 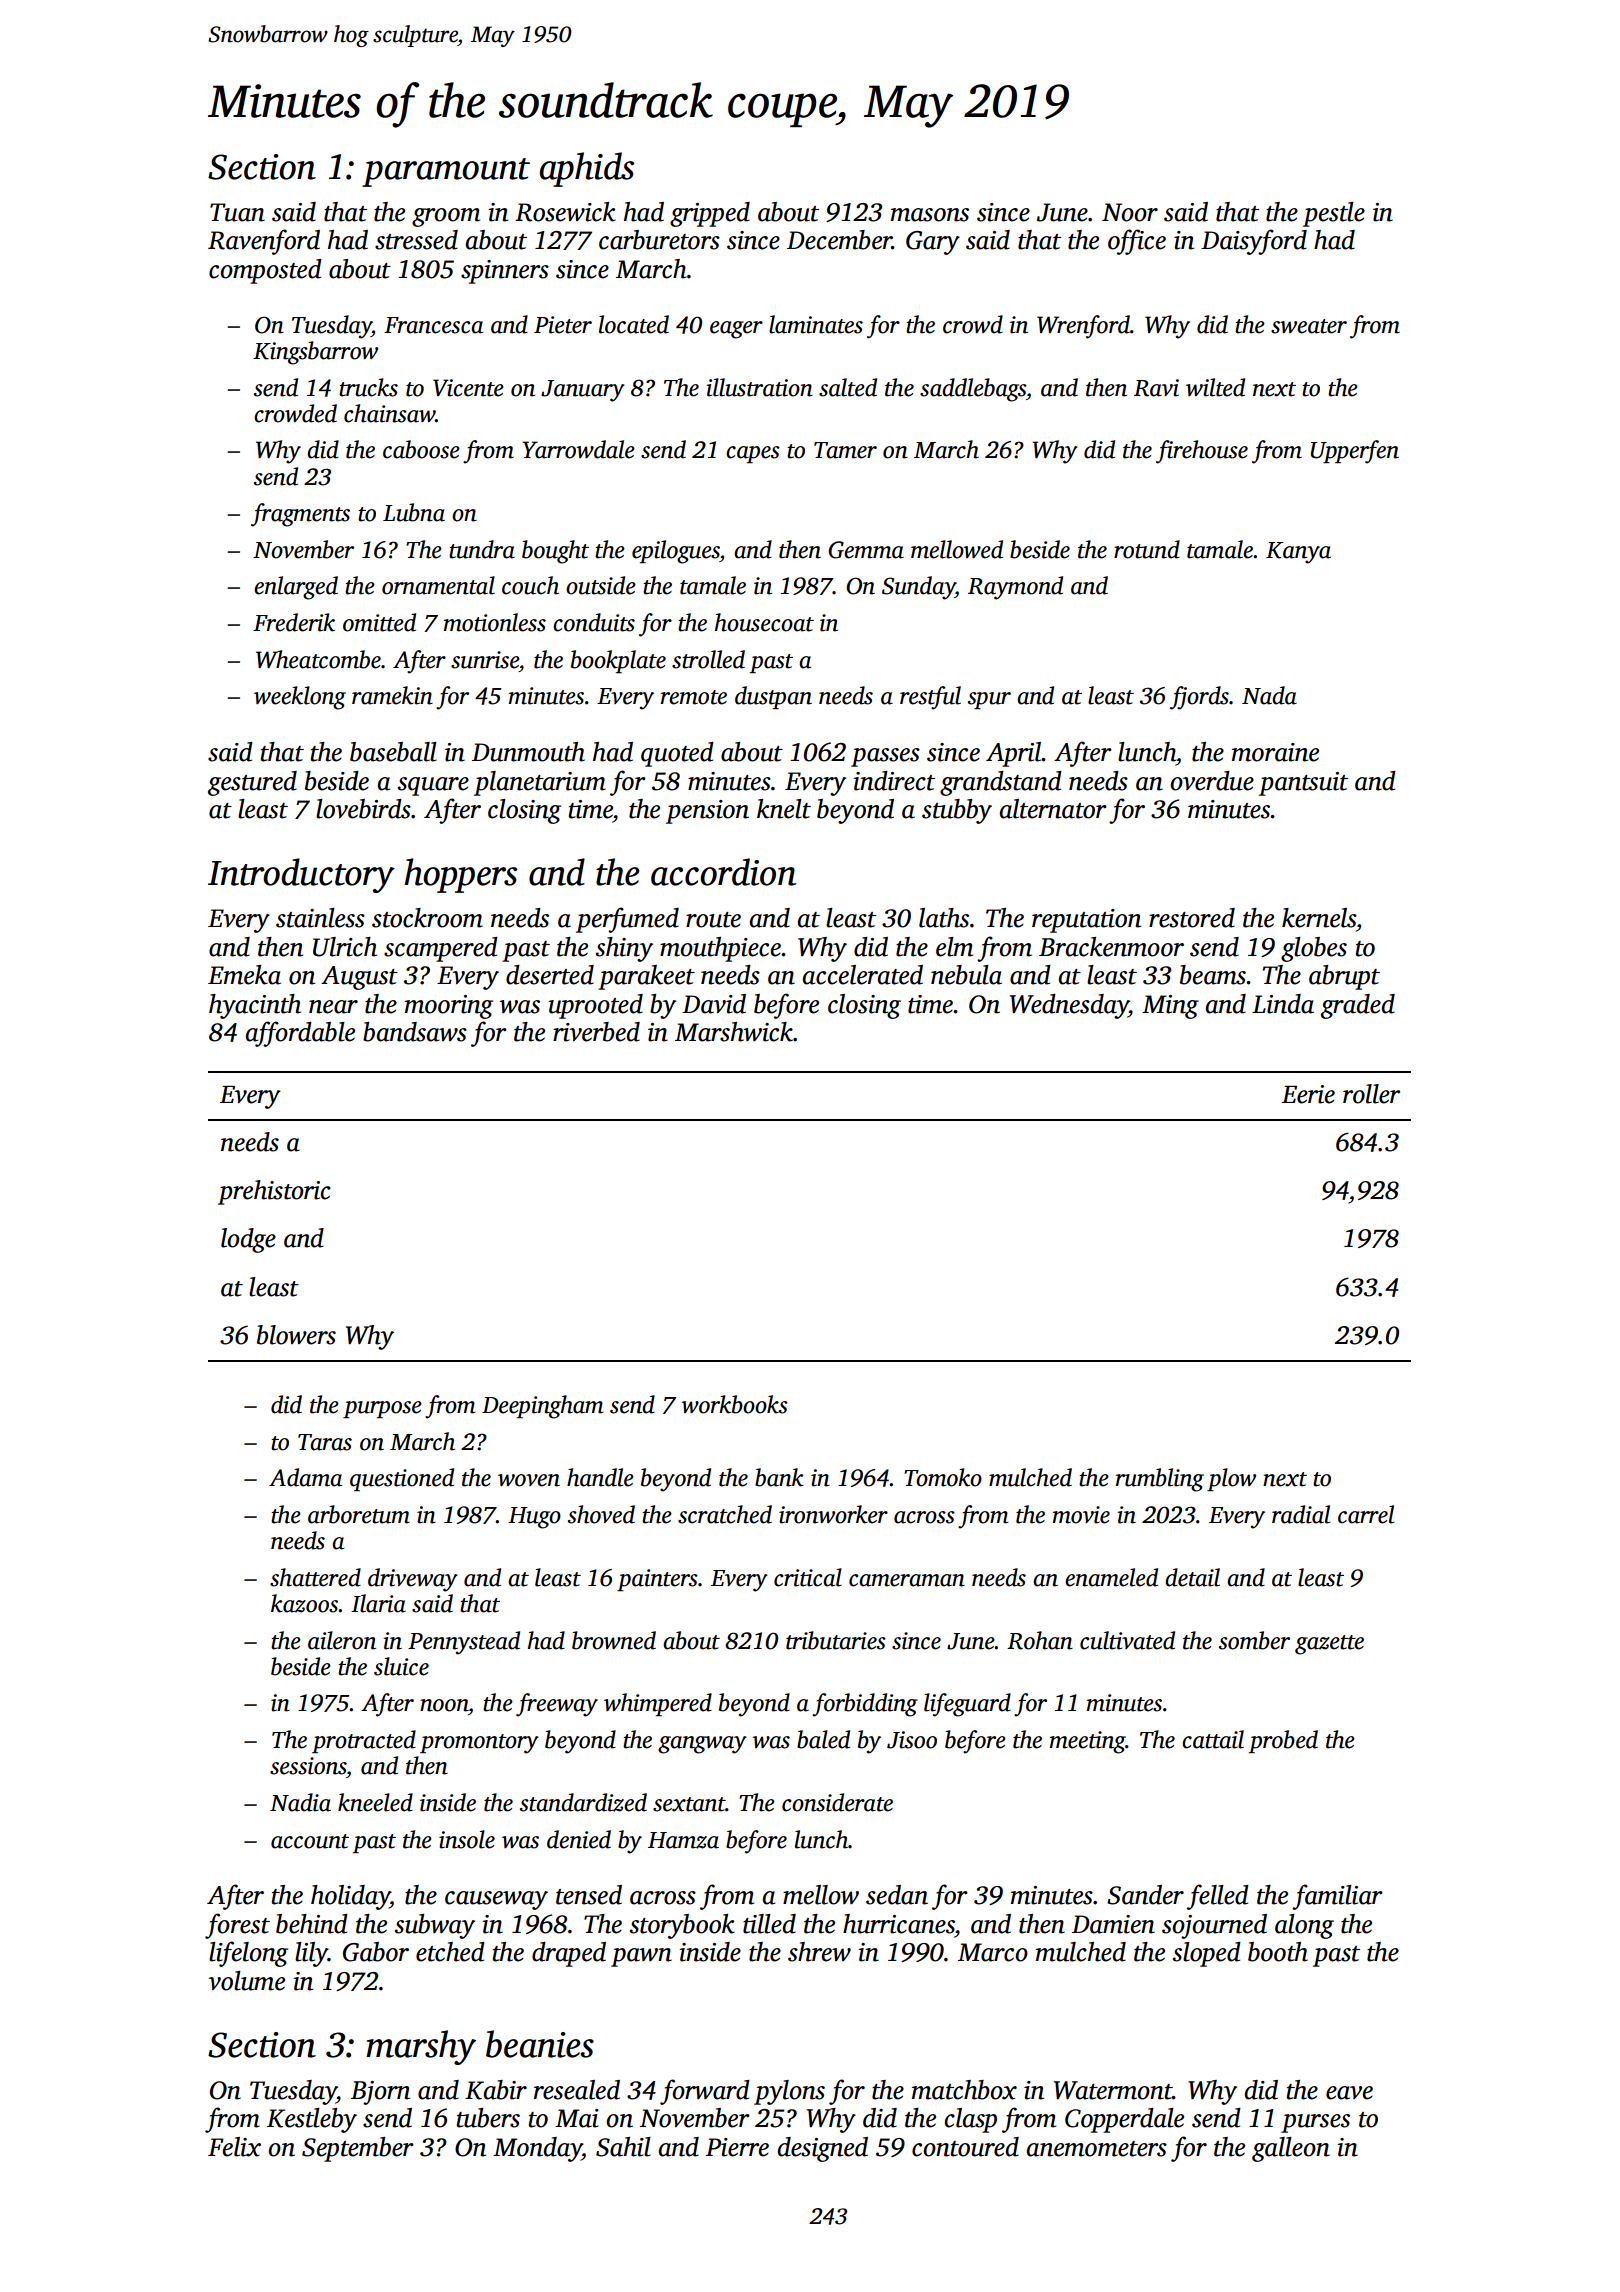 What do you see at coordinates (823, 2149) in the screenshot?
I see `designed` at bounding box center [823, 2149].
